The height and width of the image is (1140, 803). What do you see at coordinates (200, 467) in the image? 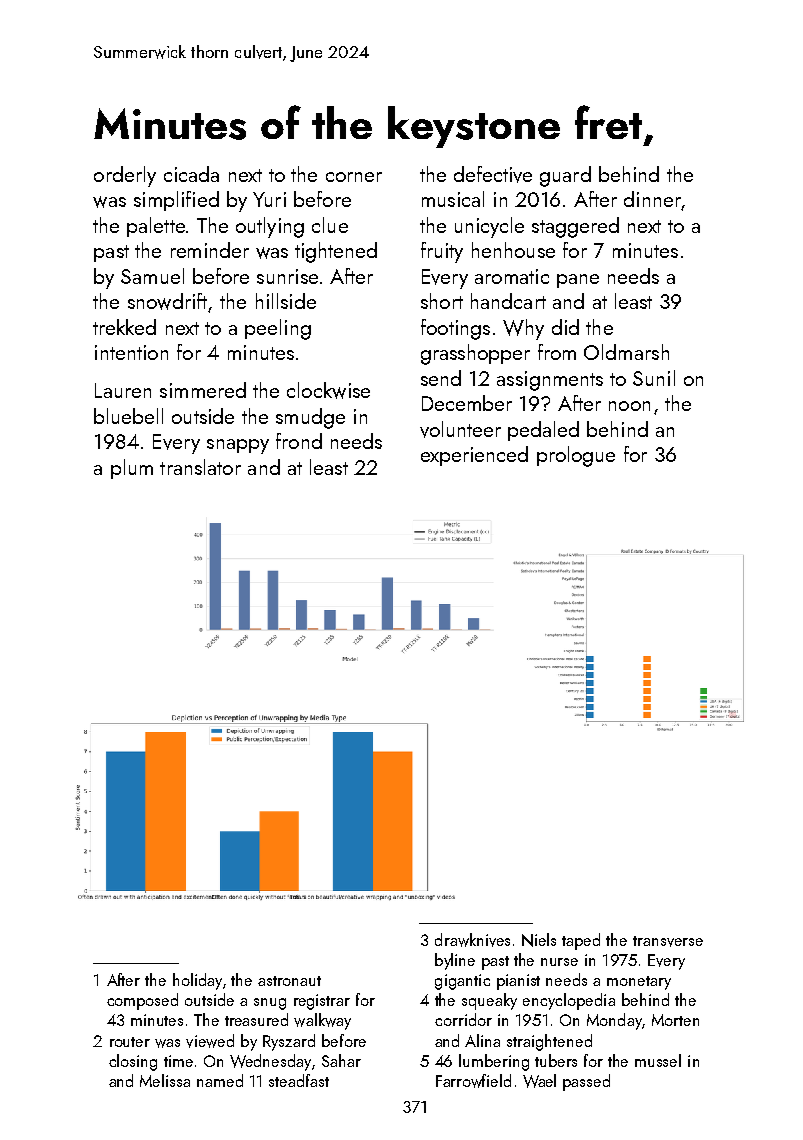
I see `translator` at bounding box center [200, 467].
